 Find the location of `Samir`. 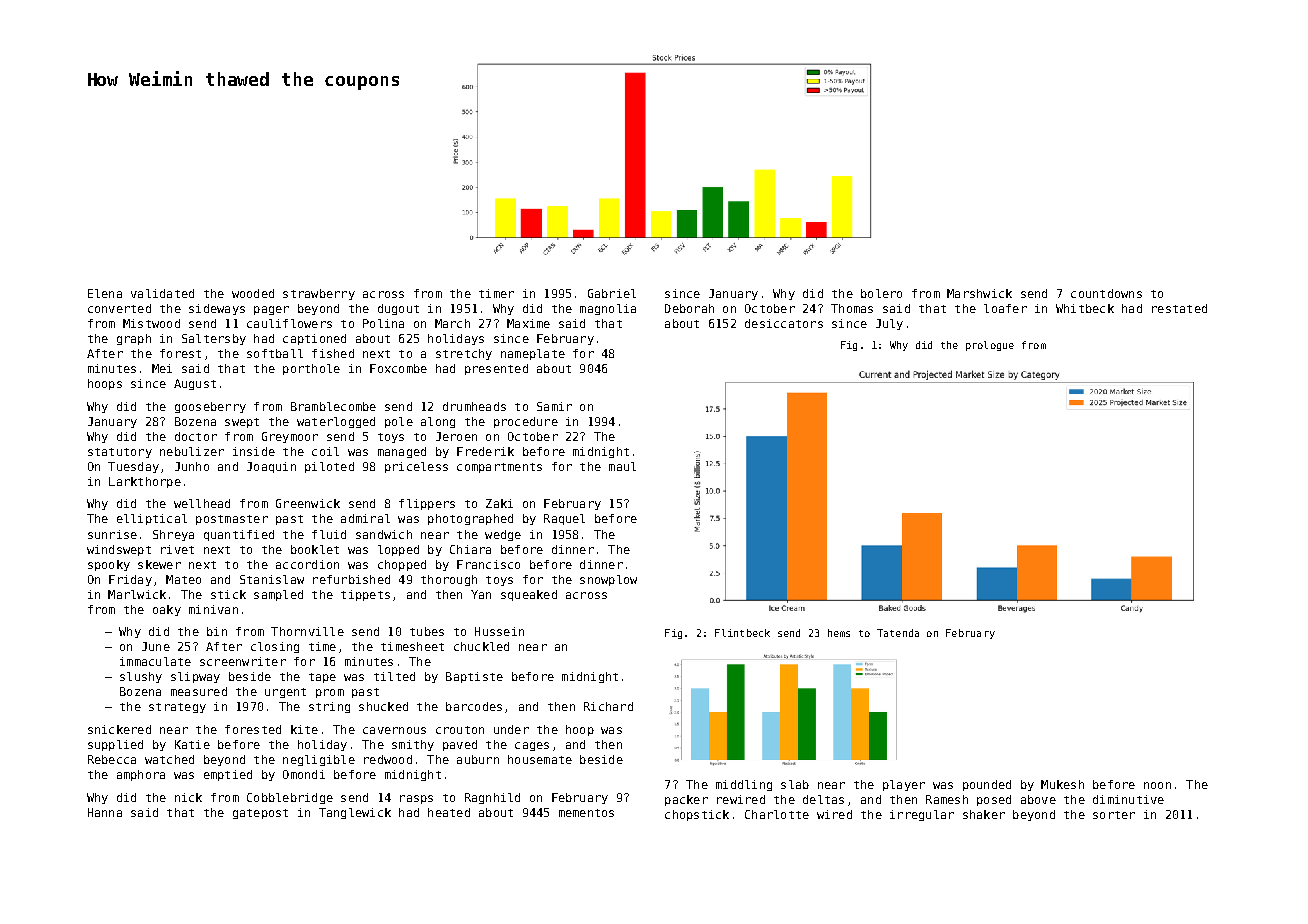

Samir is located at coordinates (554, 406).
